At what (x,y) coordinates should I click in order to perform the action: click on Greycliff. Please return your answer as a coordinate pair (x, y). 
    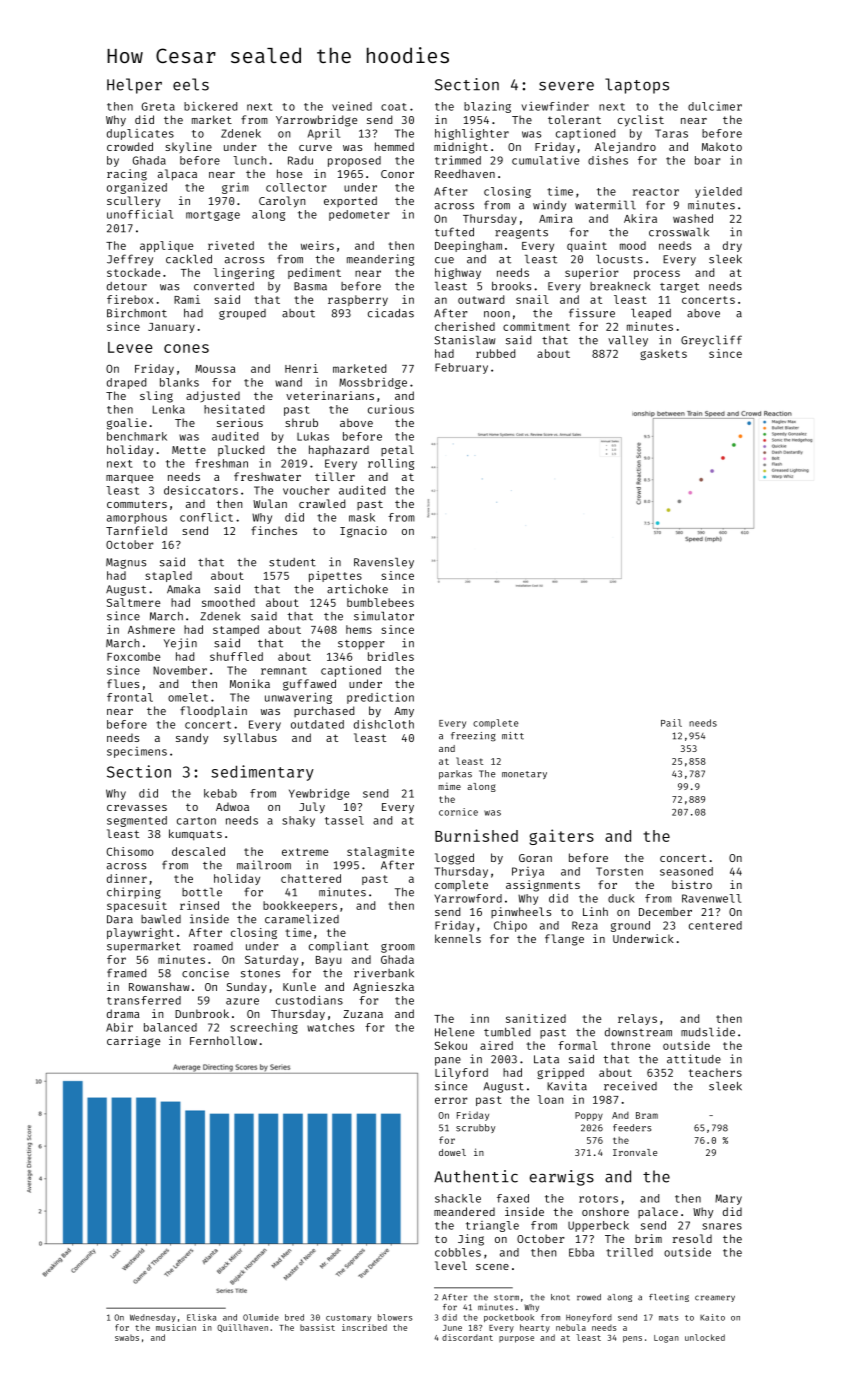
    Looking at the image, I should click on (711, 341).
